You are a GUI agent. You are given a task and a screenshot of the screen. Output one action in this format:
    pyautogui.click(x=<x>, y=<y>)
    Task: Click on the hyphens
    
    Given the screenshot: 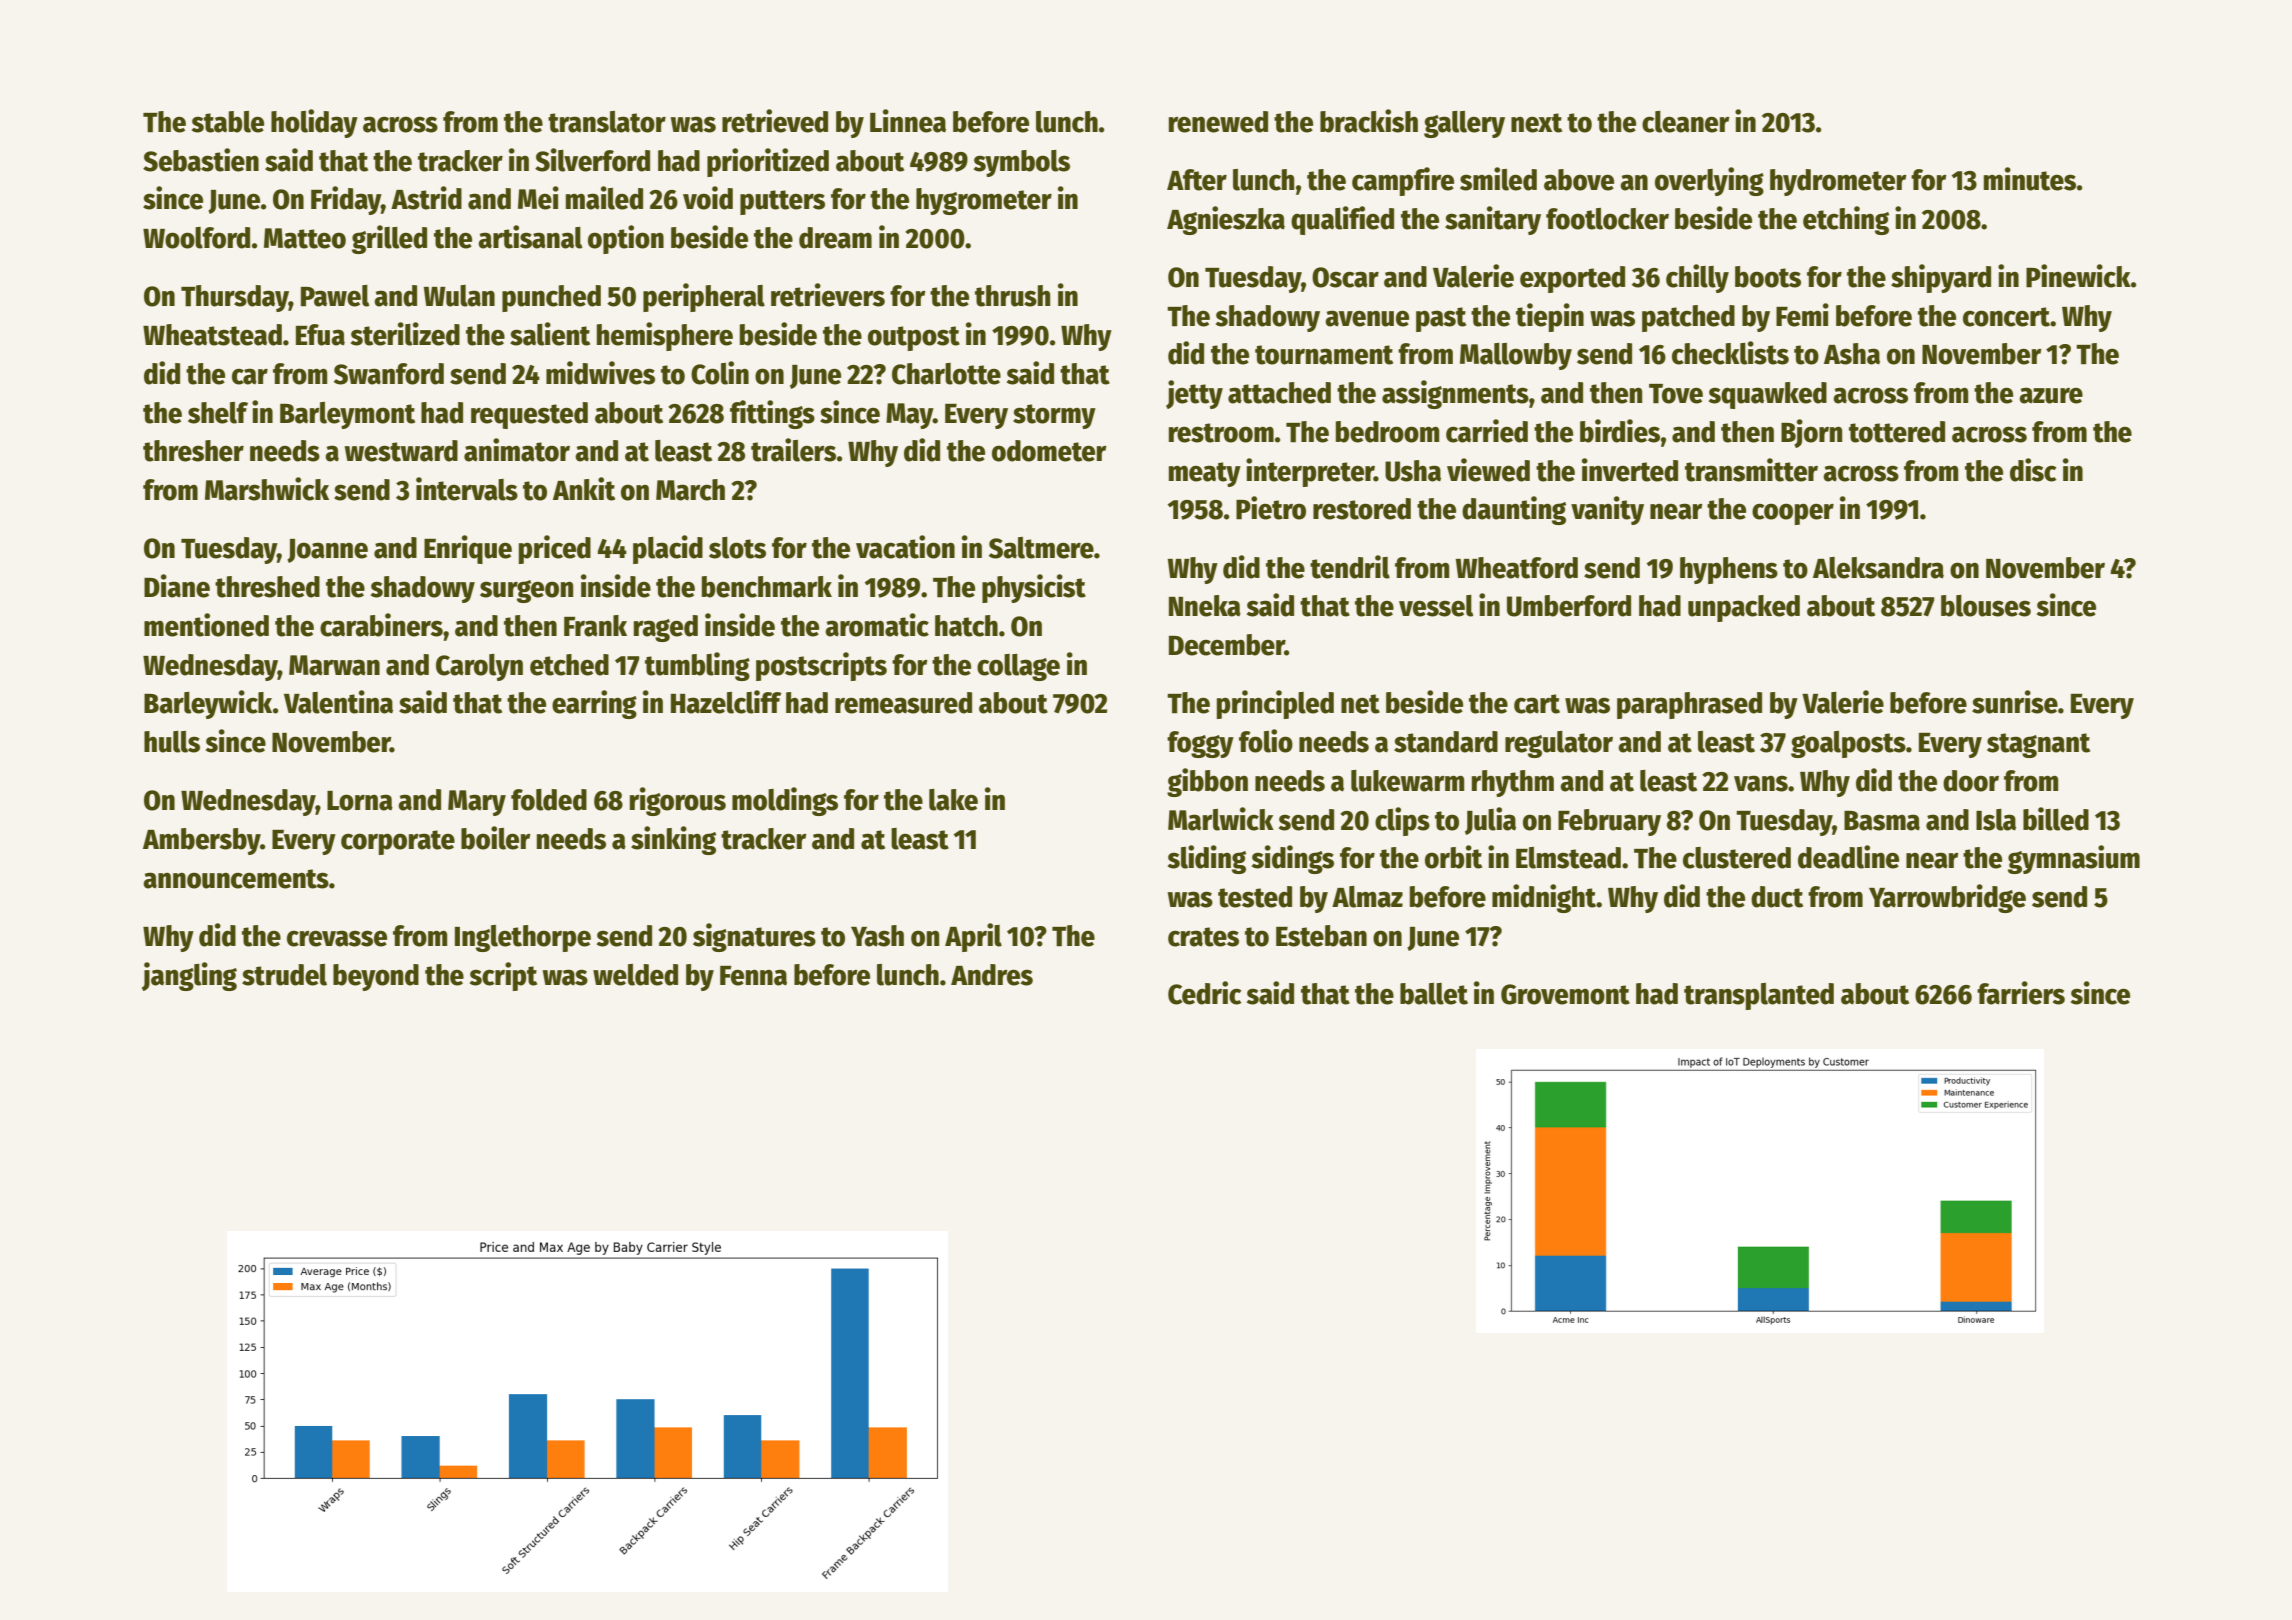 What is the action you would take?
    pyautogui.click(x=1729, y=570)
